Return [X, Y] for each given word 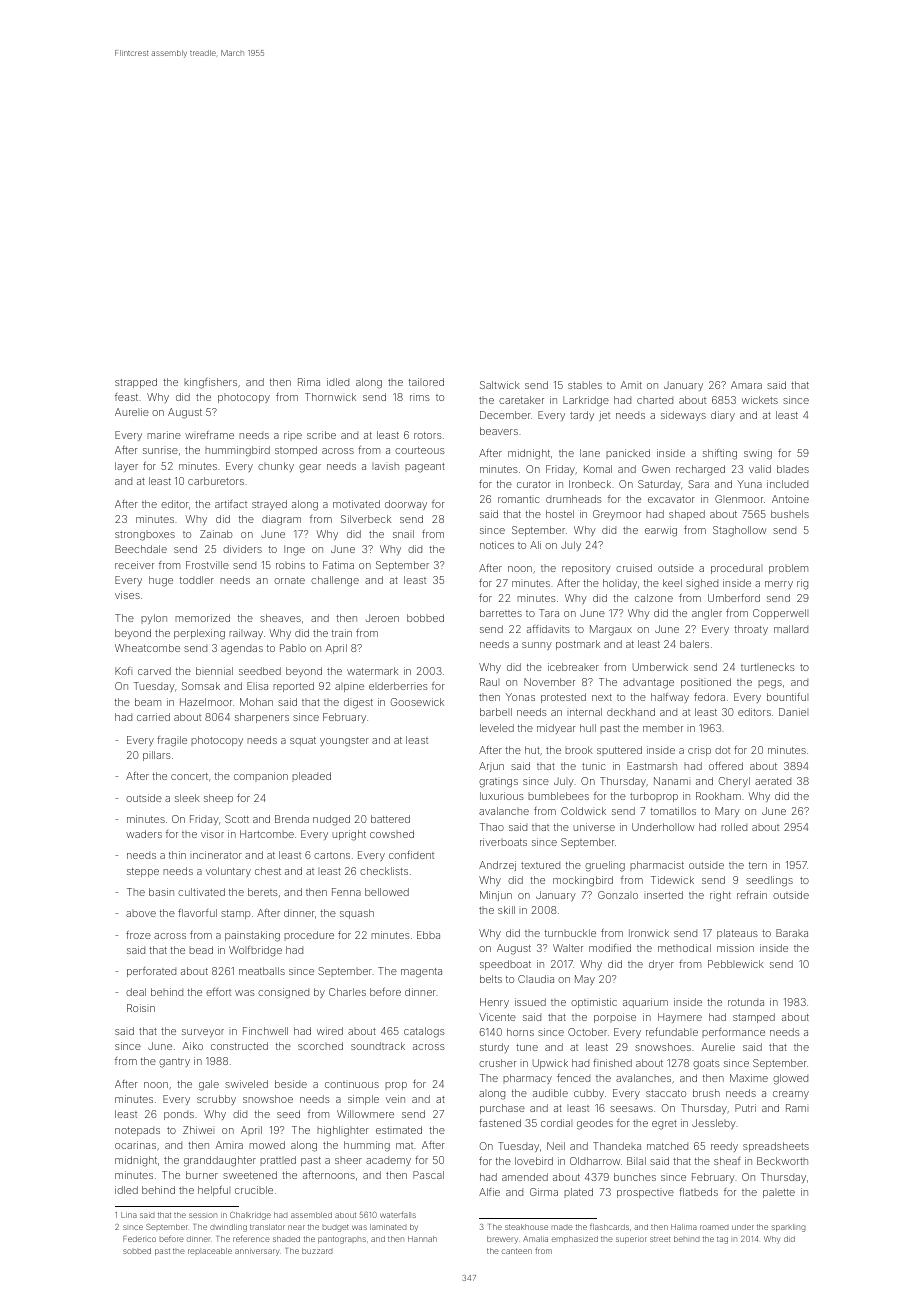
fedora [709, 697]
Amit [631, 385]
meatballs [262, 971]
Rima [309, 382]
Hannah [422, 1239]
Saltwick [500, 385]
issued [530, 1002]
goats [706, 1065]
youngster [344, 742]
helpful [214, 1191]
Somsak [201, 686]
